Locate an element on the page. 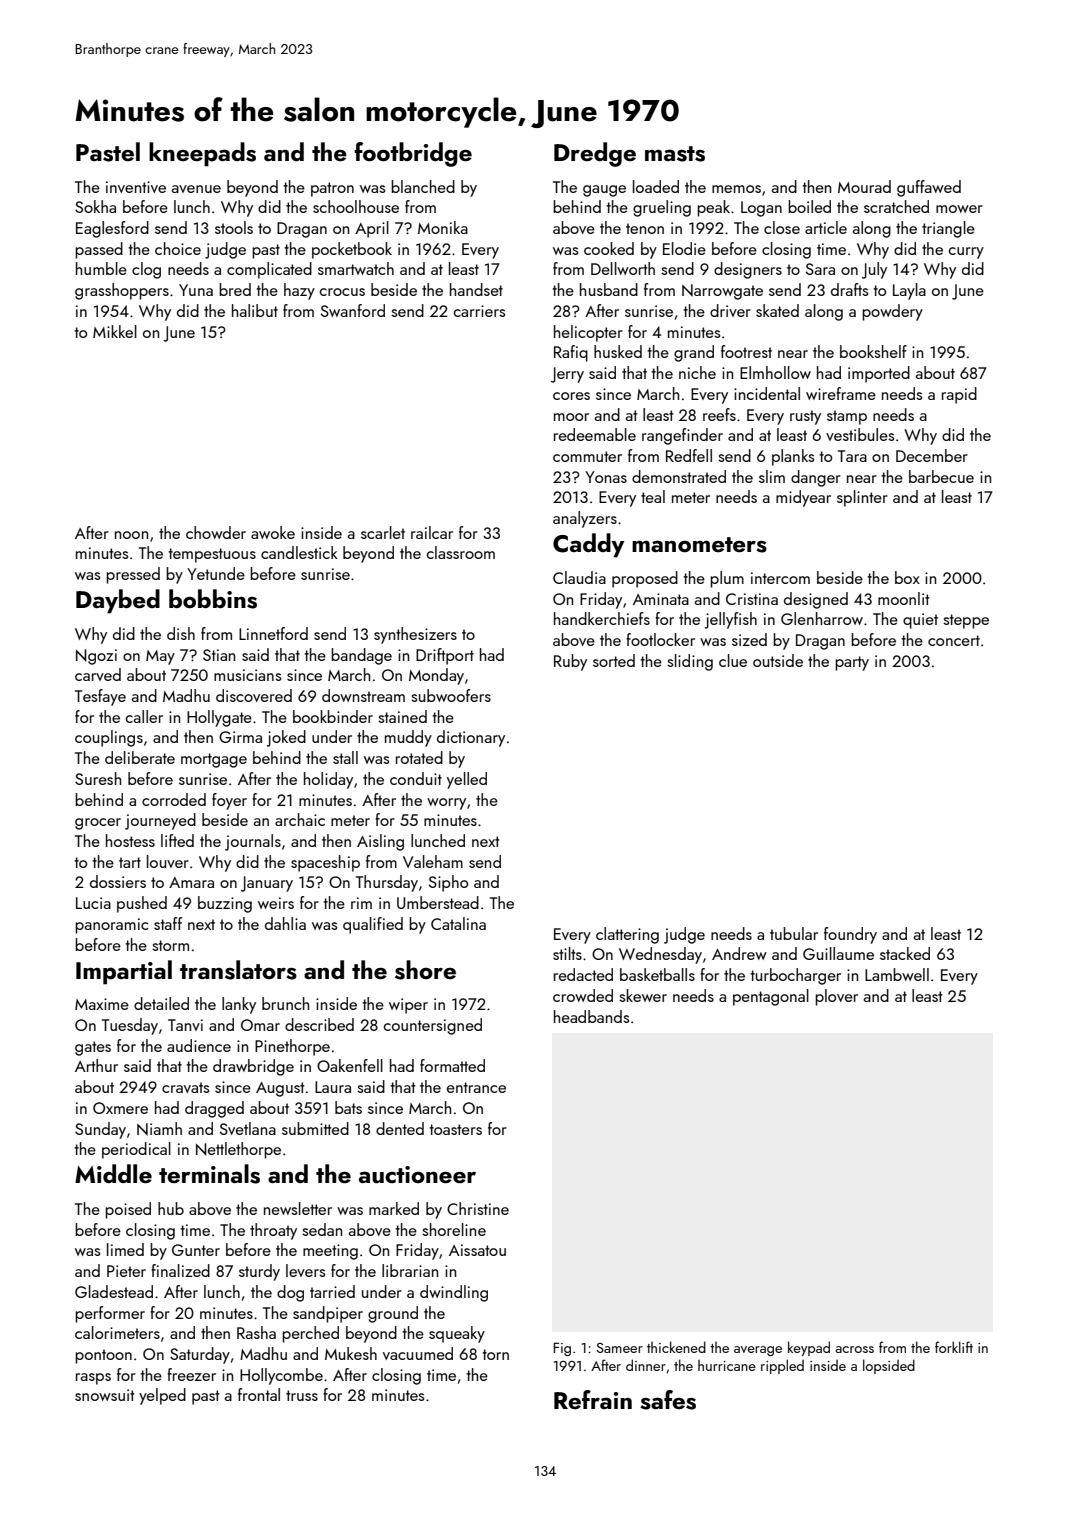 Image resolution: width=1068 pixels, height=1516 pixels. chowder is located at coordinates (216, 532).
